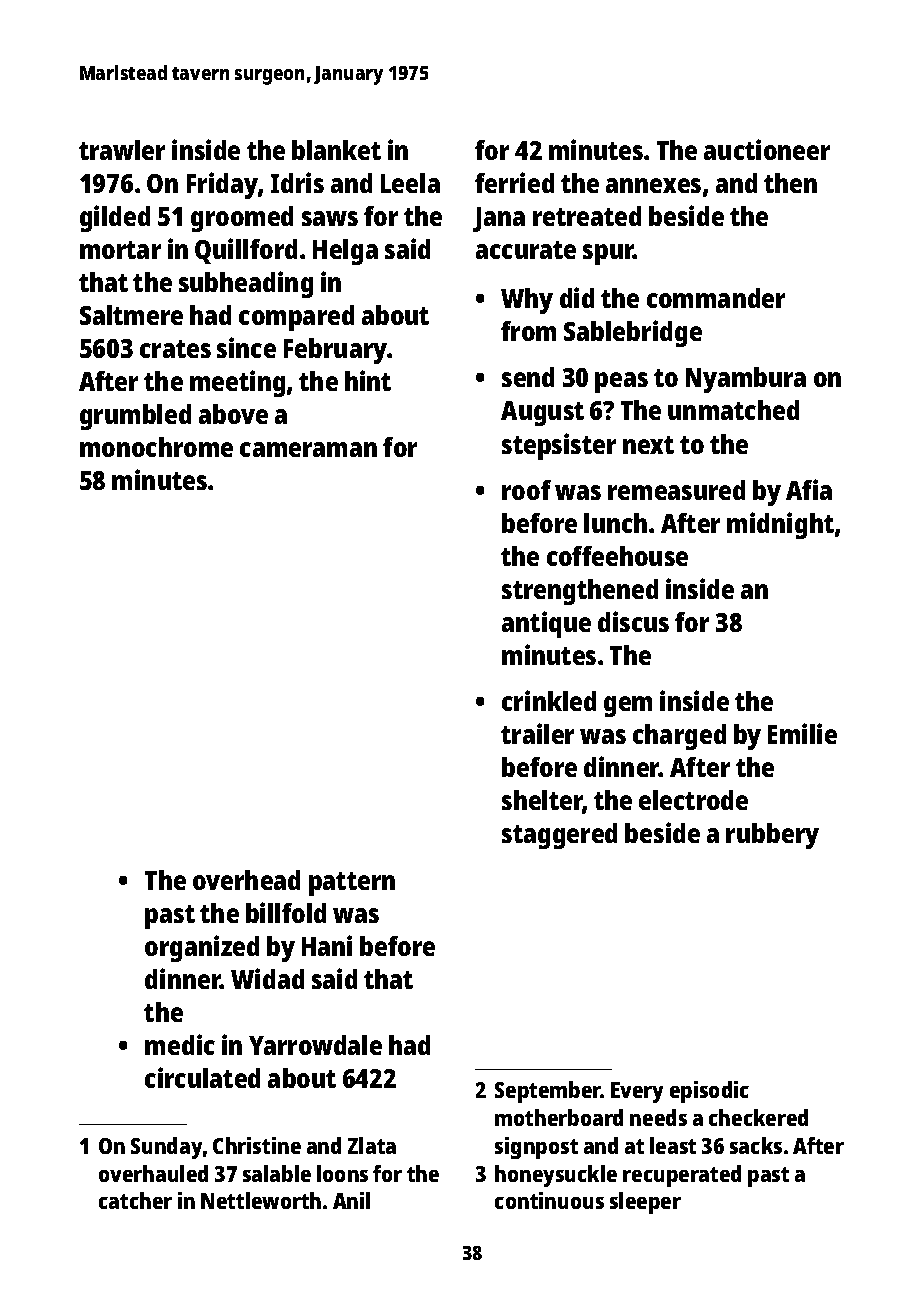  I want to click on rubbery, so click(772, 836).
